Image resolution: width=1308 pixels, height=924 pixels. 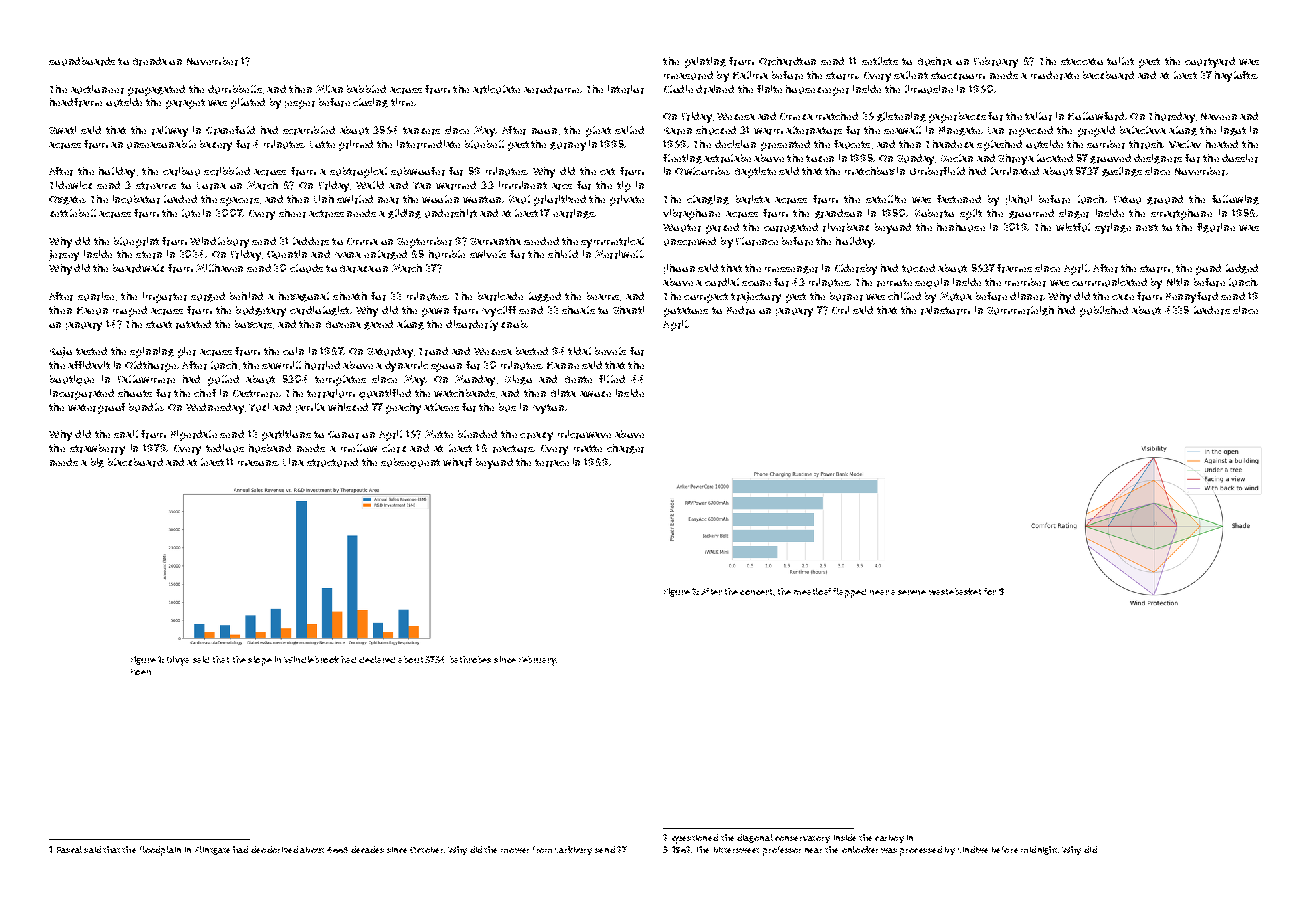 What do you see at coordinates (610, 351) in the screenshot?
I see `bevels` at bounding box center [610, 351].
